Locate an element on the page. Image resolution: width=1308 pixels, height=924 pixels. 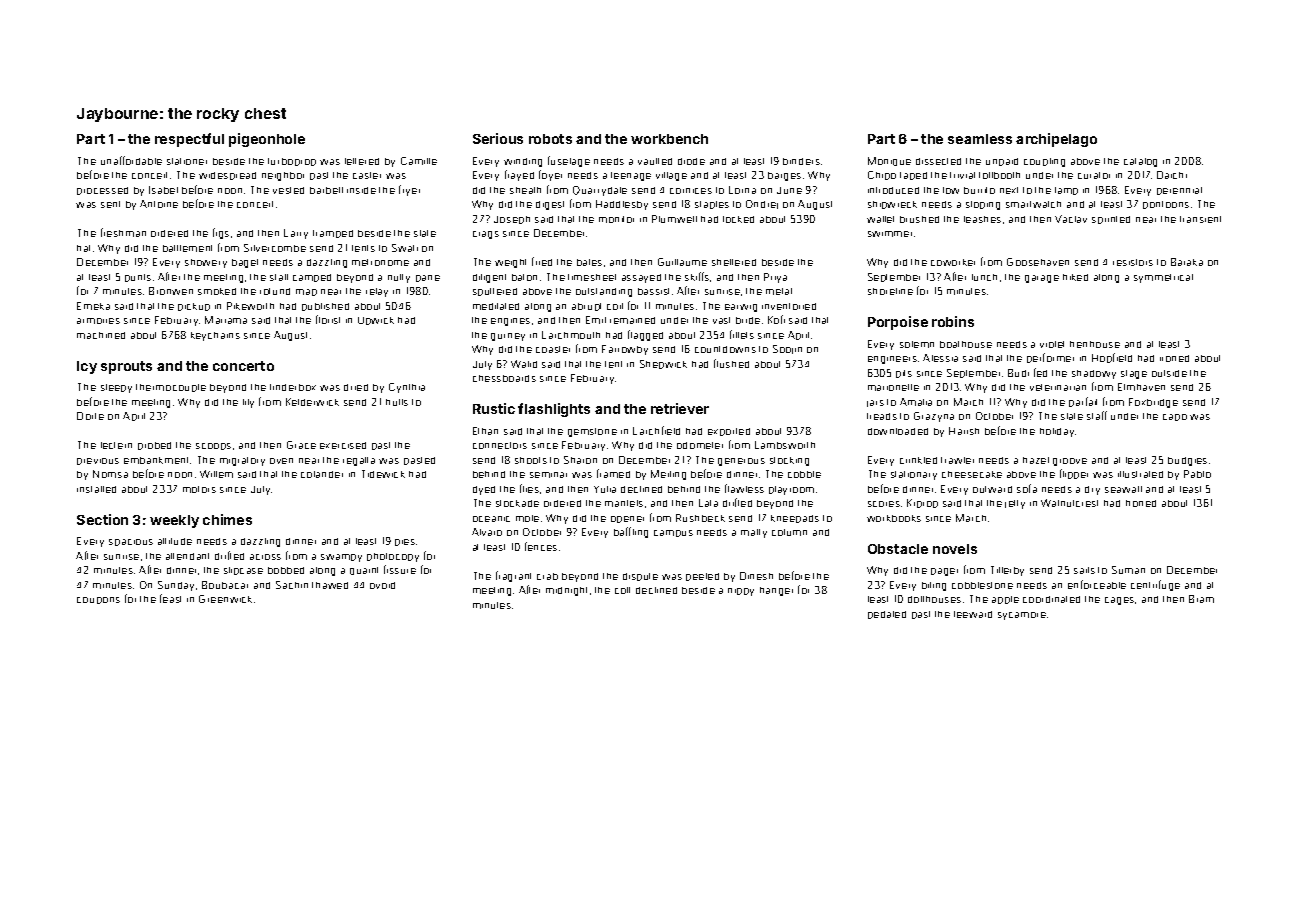
keychains is located at coordinates (215, 336).
